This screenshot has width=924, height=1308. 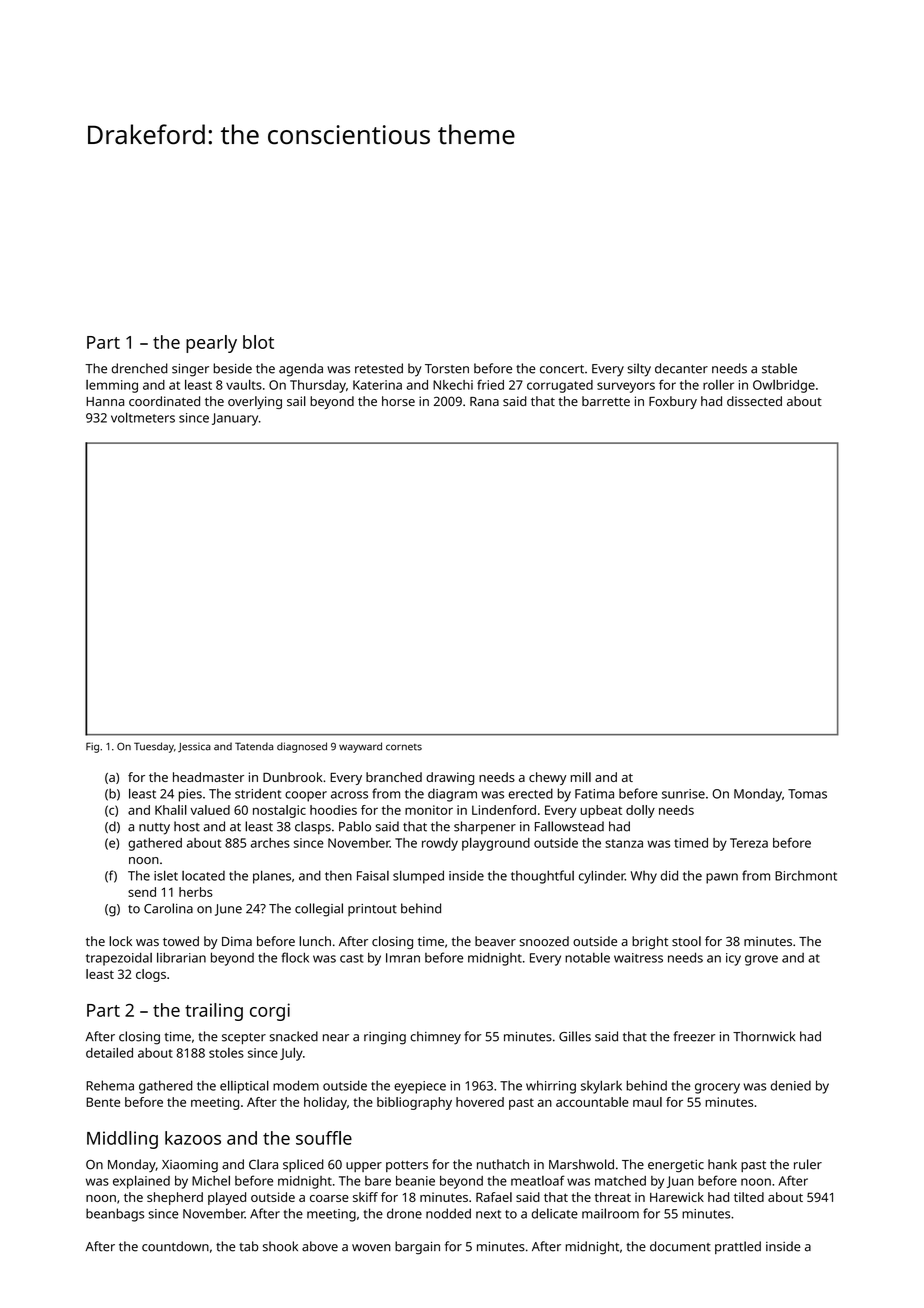 I want to click on prattled, so click(x=738, y=1247).
